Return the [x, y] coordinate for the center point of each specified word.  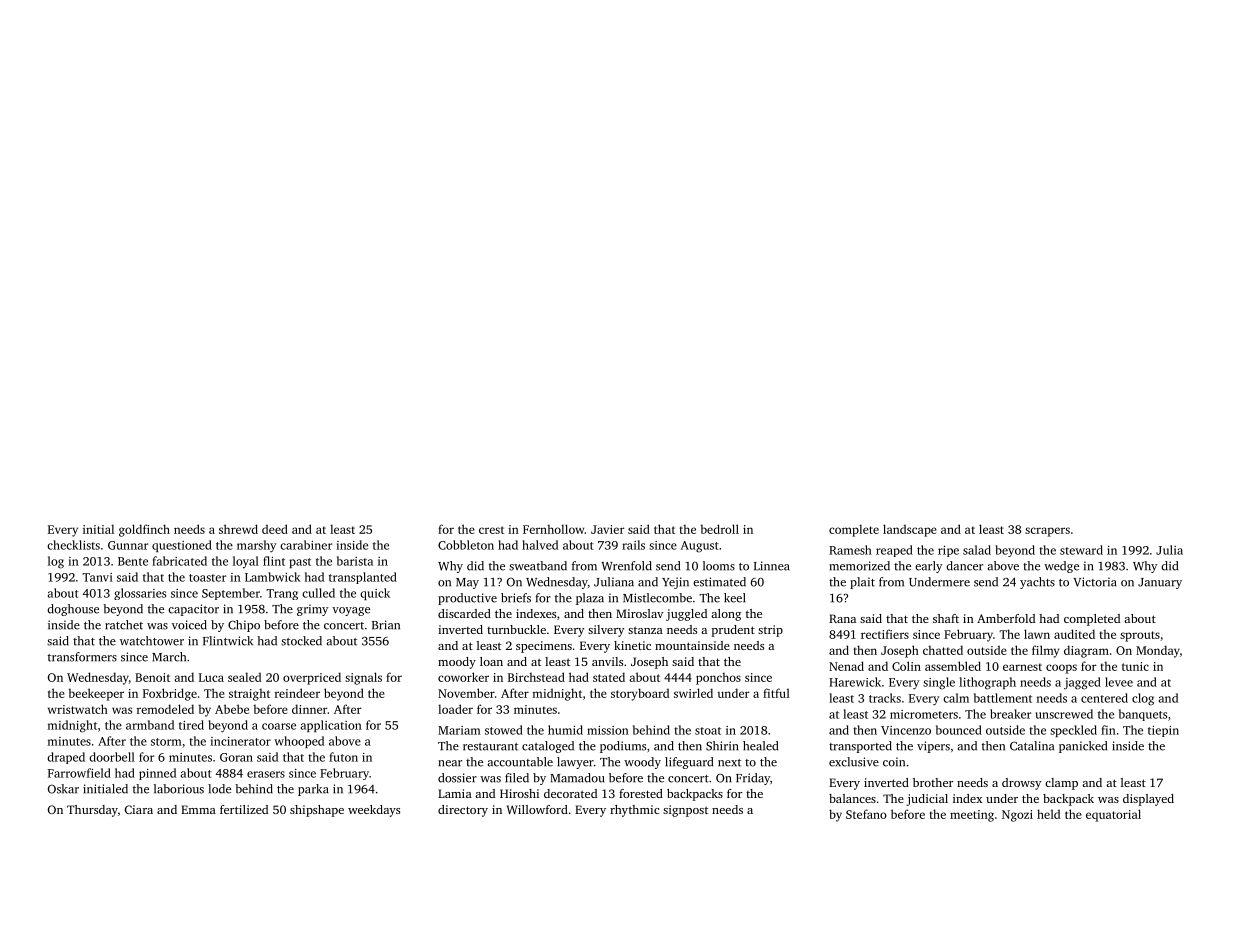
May [467, 583]
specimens [544, 647]
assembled [953, 666]
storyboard [640, 694]
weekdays [374, 811]
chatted [943, 650]
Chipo [244, 626]
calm [956, 698]
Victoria [1095, 582]
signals [363, 678]
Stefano [866, 814]
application [331, 726]
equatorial [1113, 815]
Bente [133, 561]
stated [609, 677]
